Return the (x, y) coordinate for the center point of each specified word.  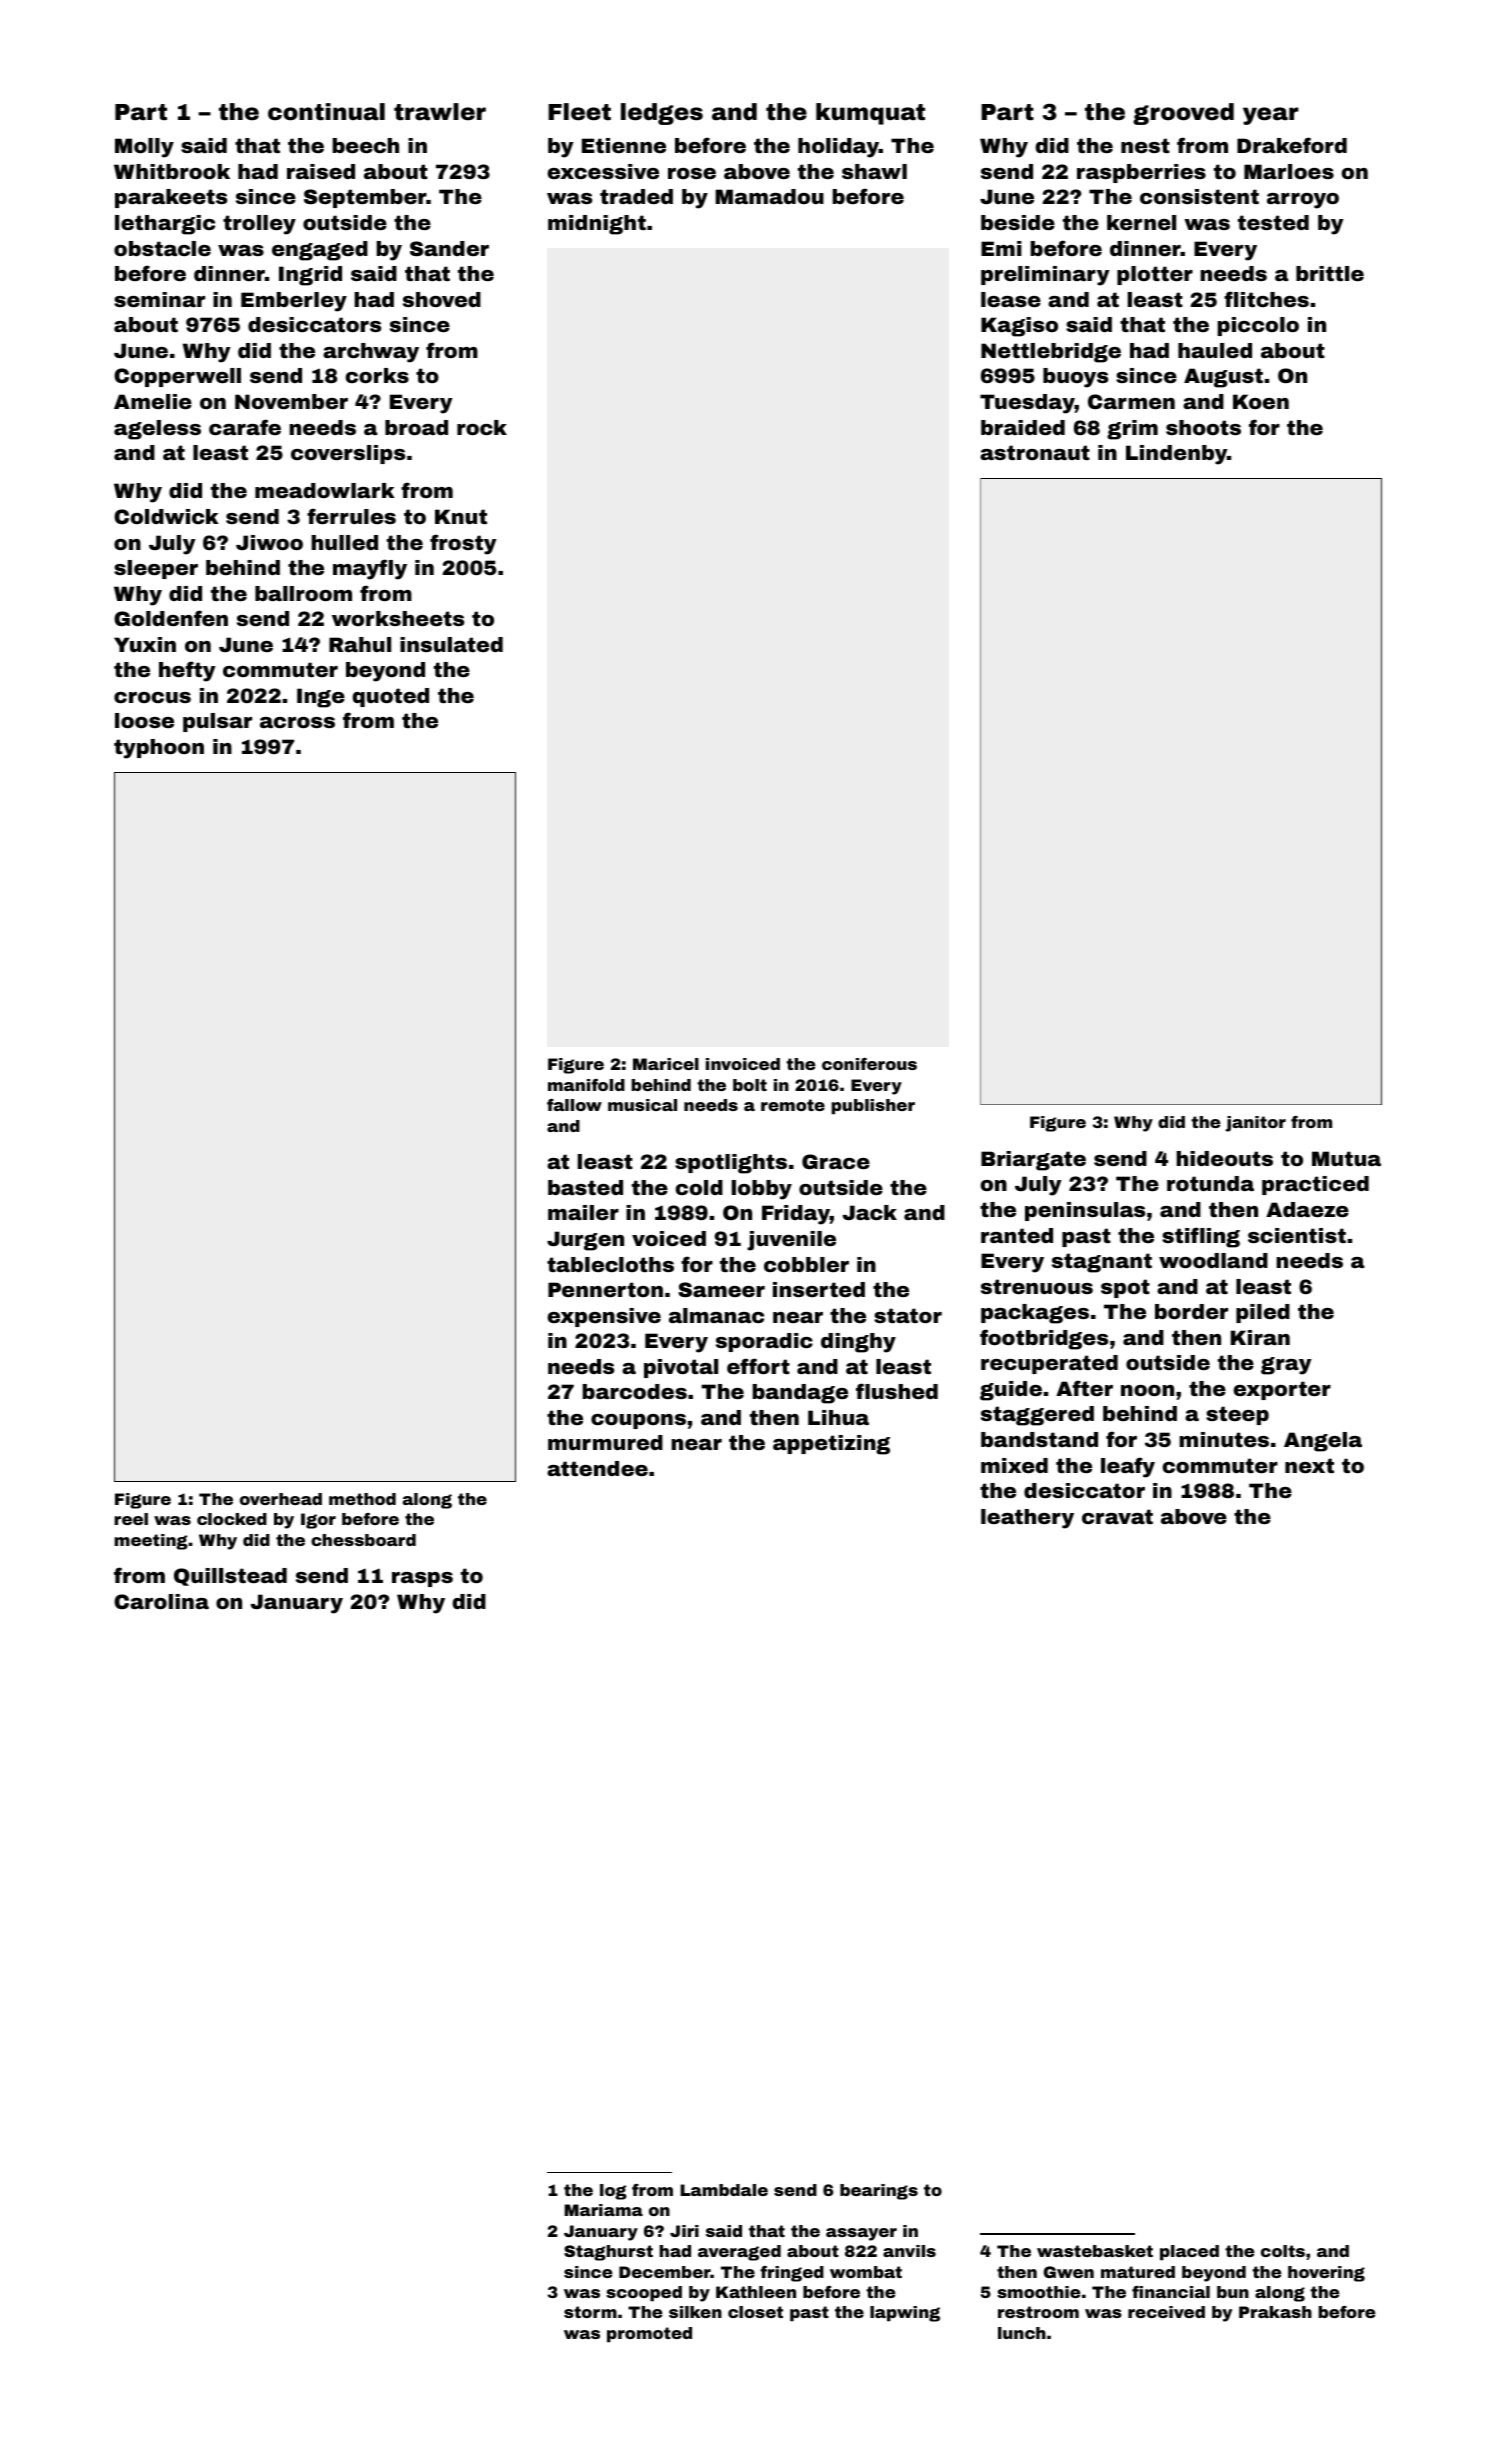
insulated (451, 644)
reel (131, 1519)
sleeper (156, 569)
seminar (159, 299)
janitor (1256, 1124)
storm (590, 2312)
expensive (604, 1317)
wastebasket (1095, 2251)
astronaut (1035, 452)
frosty (463, 544)
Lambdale (724, 2190)
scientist (1297, 1235)
